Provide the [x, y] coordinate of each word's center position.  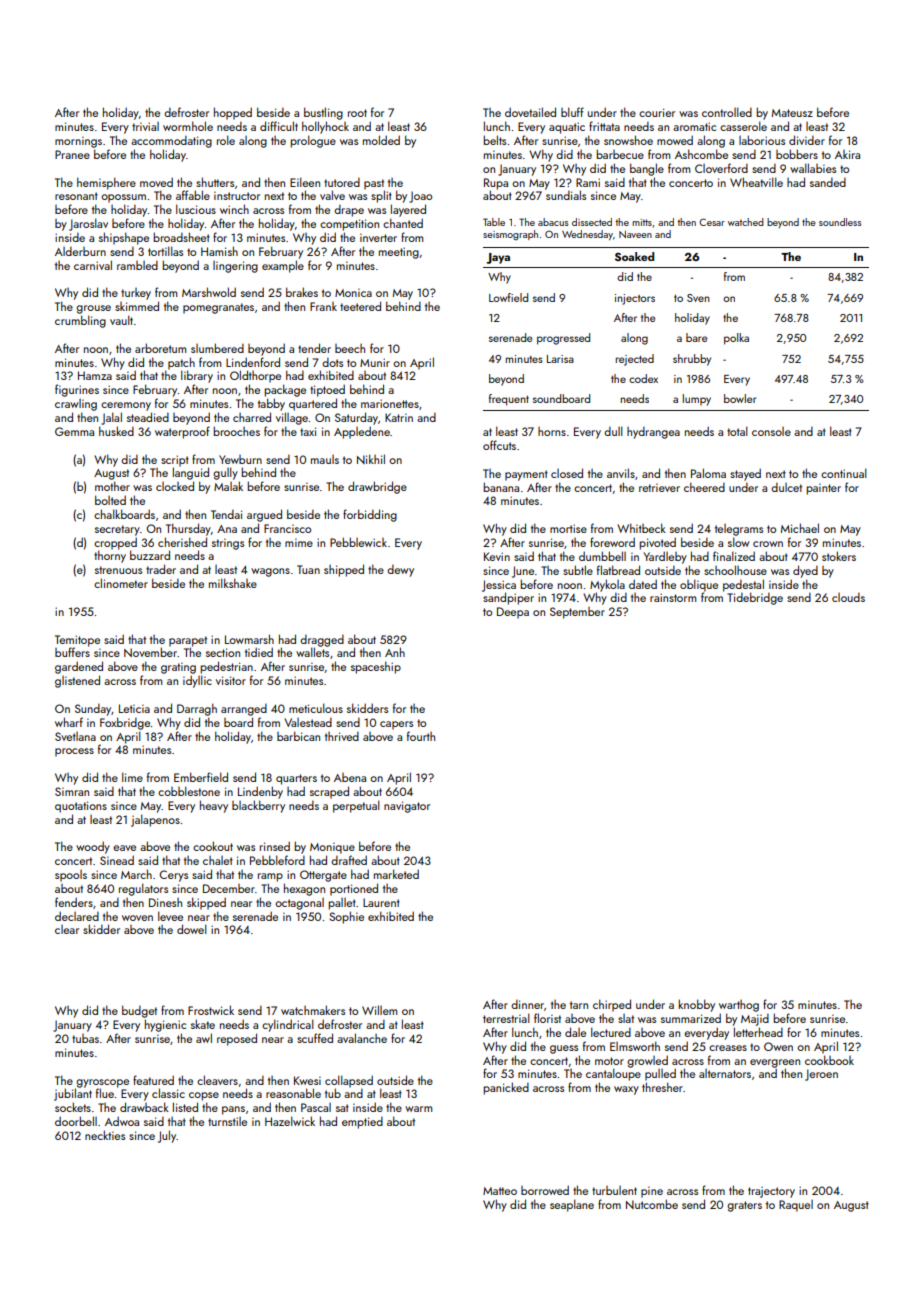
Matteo [500, 1191]
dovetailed [530, 112]
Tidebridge [755, 598]
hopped [233, 113]
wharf [69, 722]
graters [744, 1206]
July [167, 1136]
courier [657, 112]
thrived [342, 736]
